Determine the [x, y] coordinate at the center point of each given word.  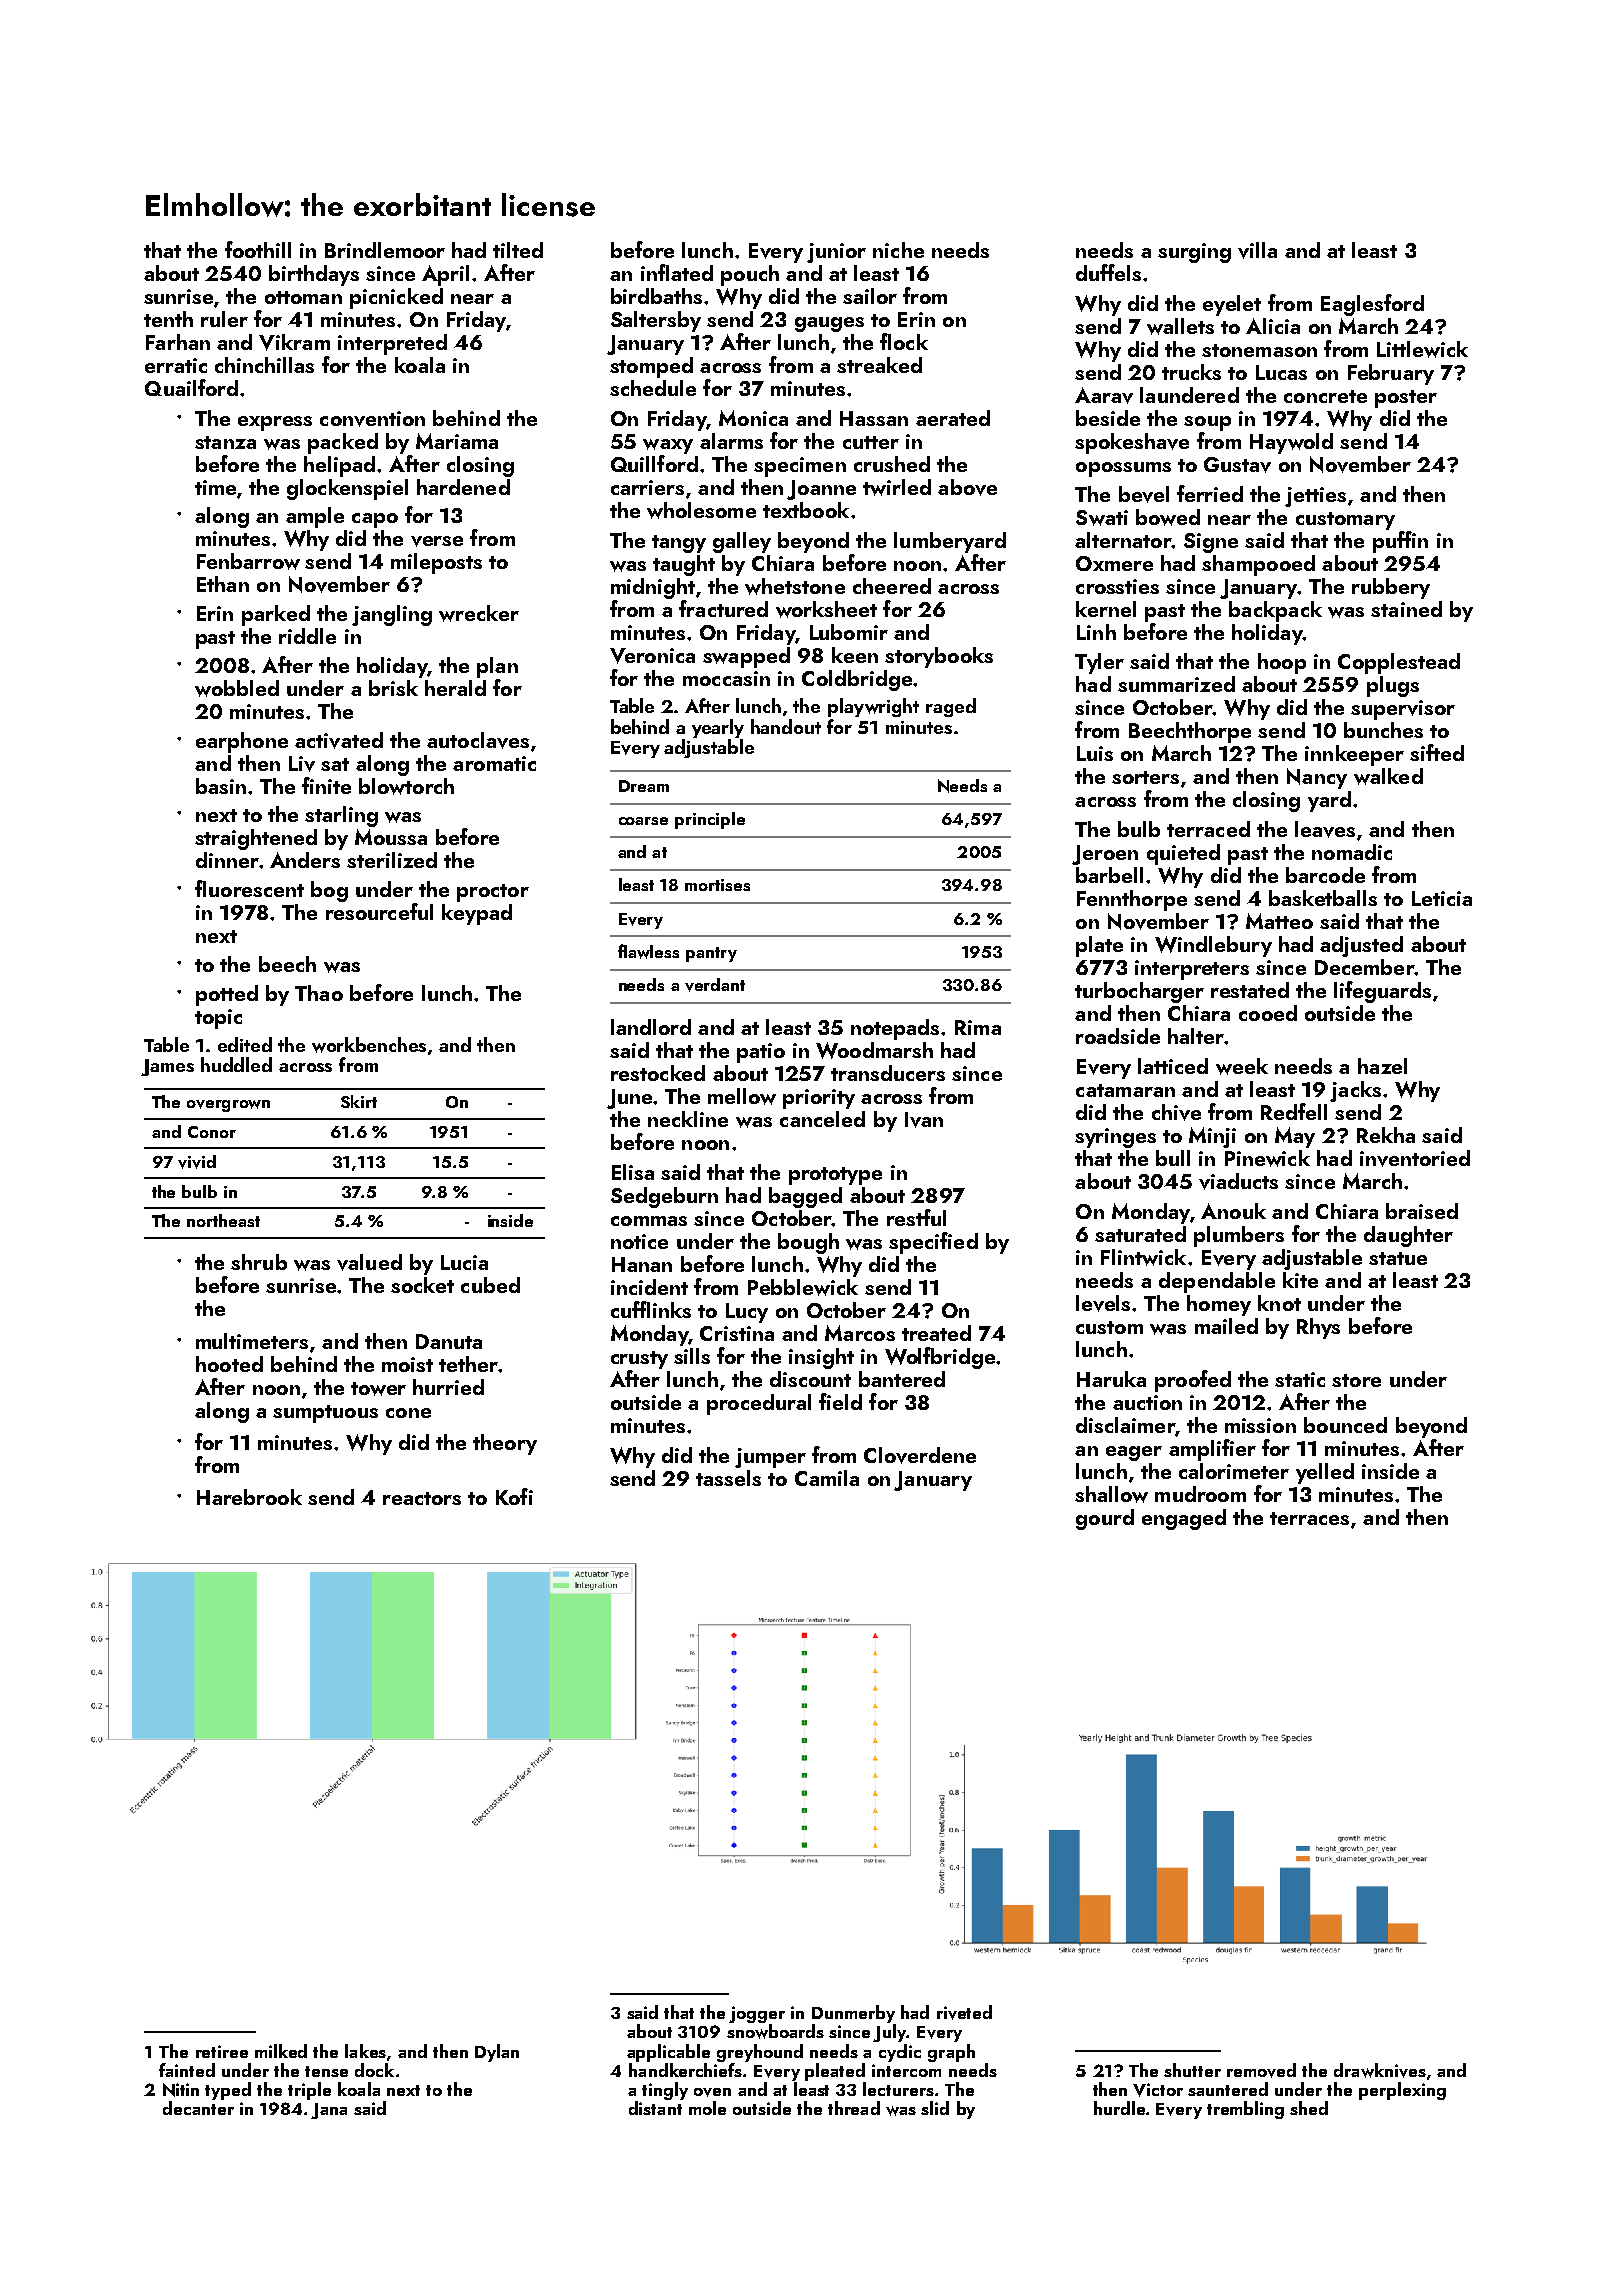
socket [422, 1285]
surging [1194, 253]
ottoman [303, 297]
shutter [1192, 2070]
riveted [964, 2012]
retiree [222, 2051]
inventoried [1415, 1158]
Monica [753, 418]
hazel [1382, 1066]
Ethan [223, 584]
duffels [1108, 272]
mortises [717, 885]
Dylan [497, 2053]
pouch [750, 275]
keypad [477, 914]
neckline [688, 1119]
